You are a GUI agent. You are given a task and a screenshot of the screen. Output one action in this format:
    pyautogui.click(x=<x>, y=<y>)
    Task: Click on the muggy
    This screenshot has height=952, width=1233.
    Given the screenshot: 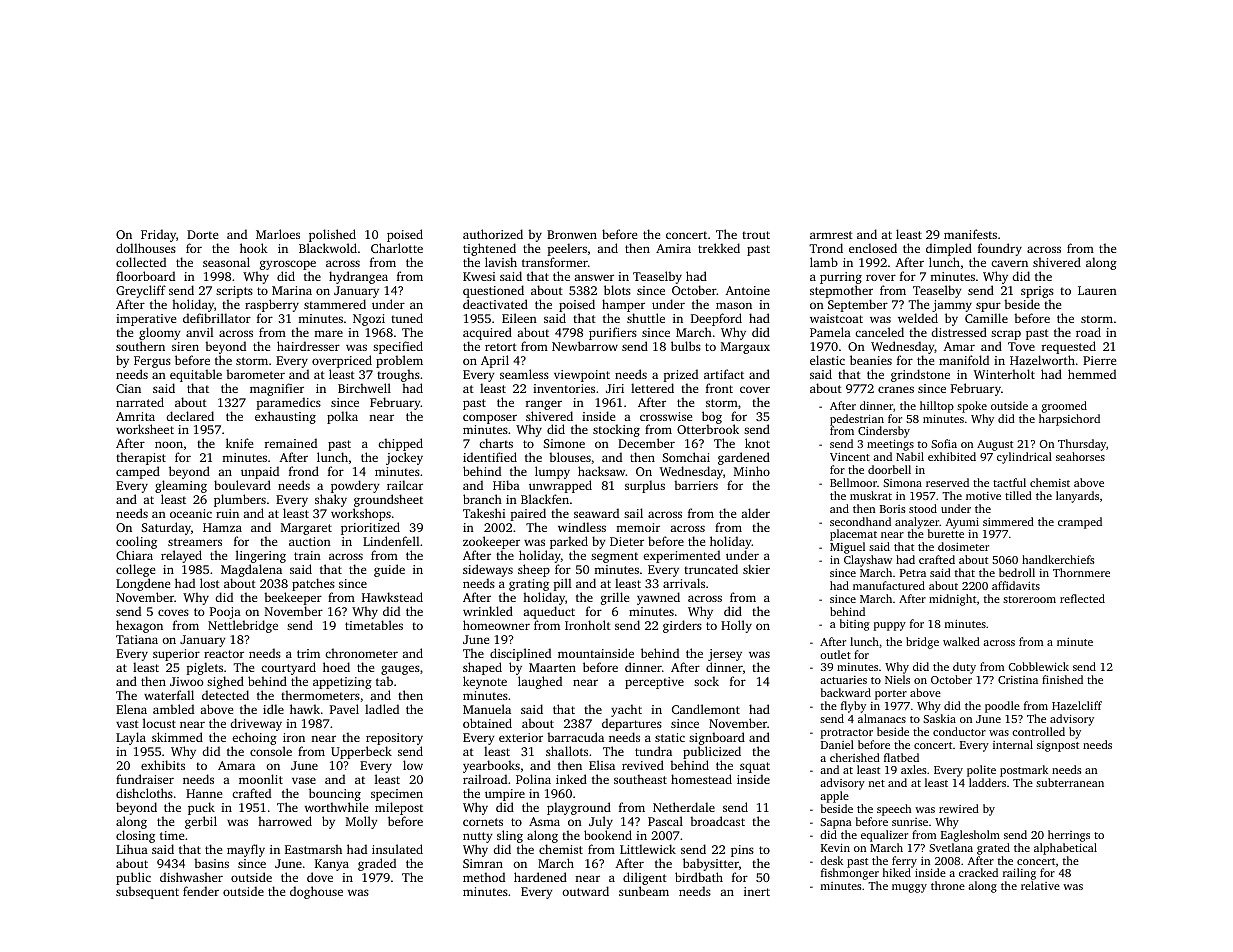 What is the action you would take?
    pyautogui.click(x=909, y=888)
